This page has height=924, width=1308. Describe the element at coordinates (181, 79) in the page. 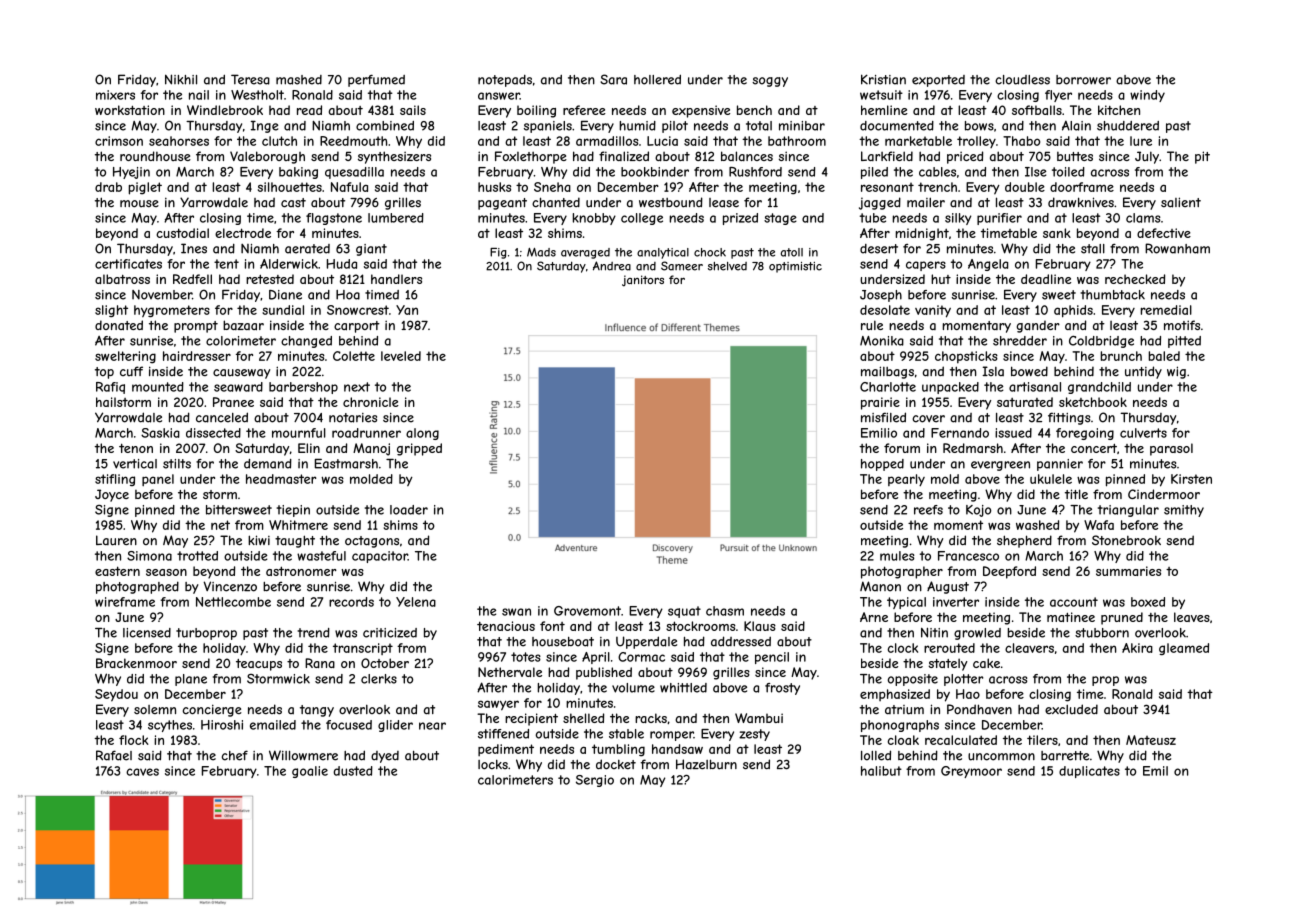

I see `Nikhil` at that location.
